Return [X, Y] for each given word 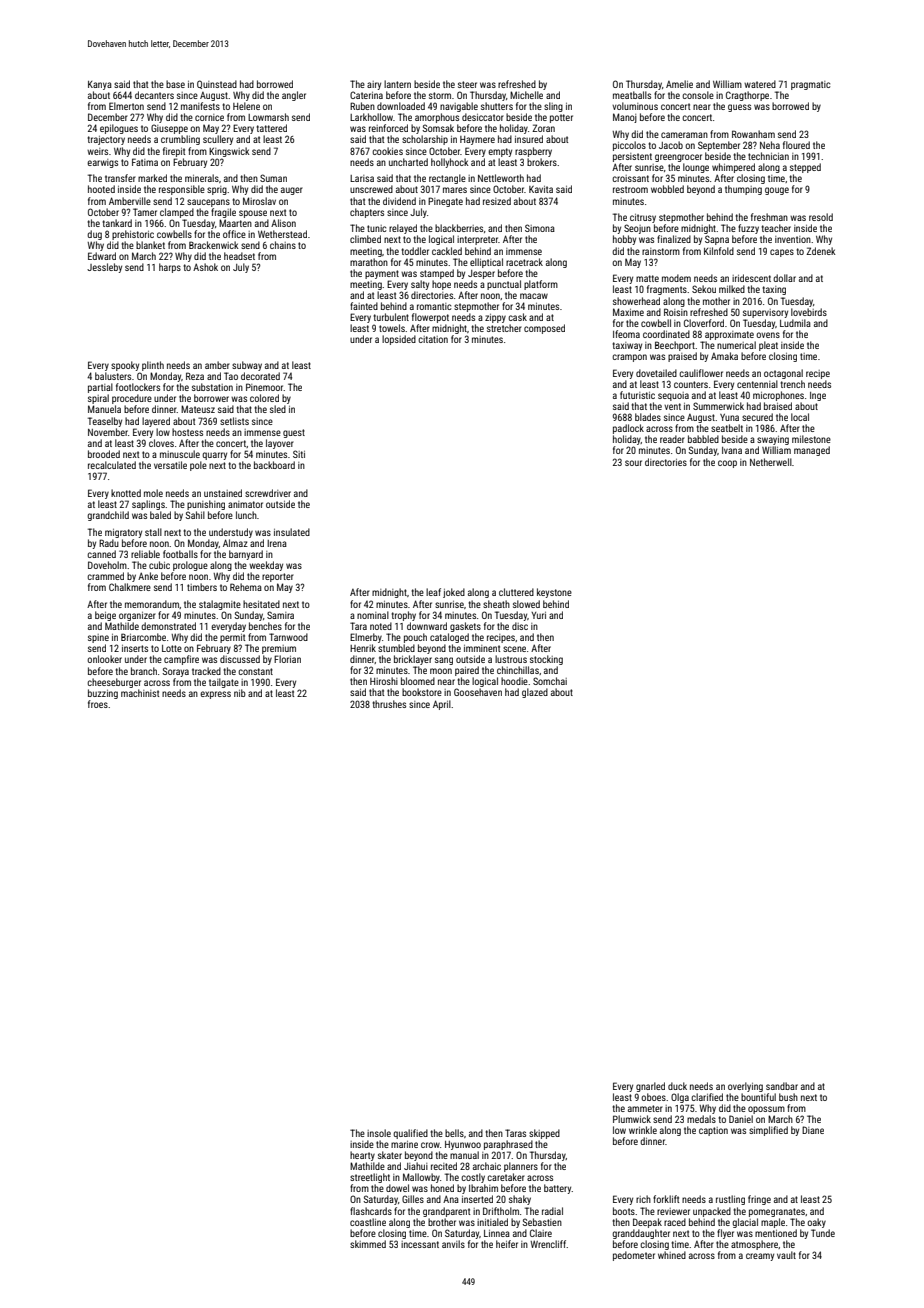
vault [786, 1255]
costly [473, 1178]
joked [454, 593]
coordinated [666, 334]
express [215, 695]
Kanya [100, 85]
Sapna [717, 240]
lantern [397, 84]
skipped [544, 1134]
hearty [362, 1156]
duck [677, 1086]
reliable [145, 554]
